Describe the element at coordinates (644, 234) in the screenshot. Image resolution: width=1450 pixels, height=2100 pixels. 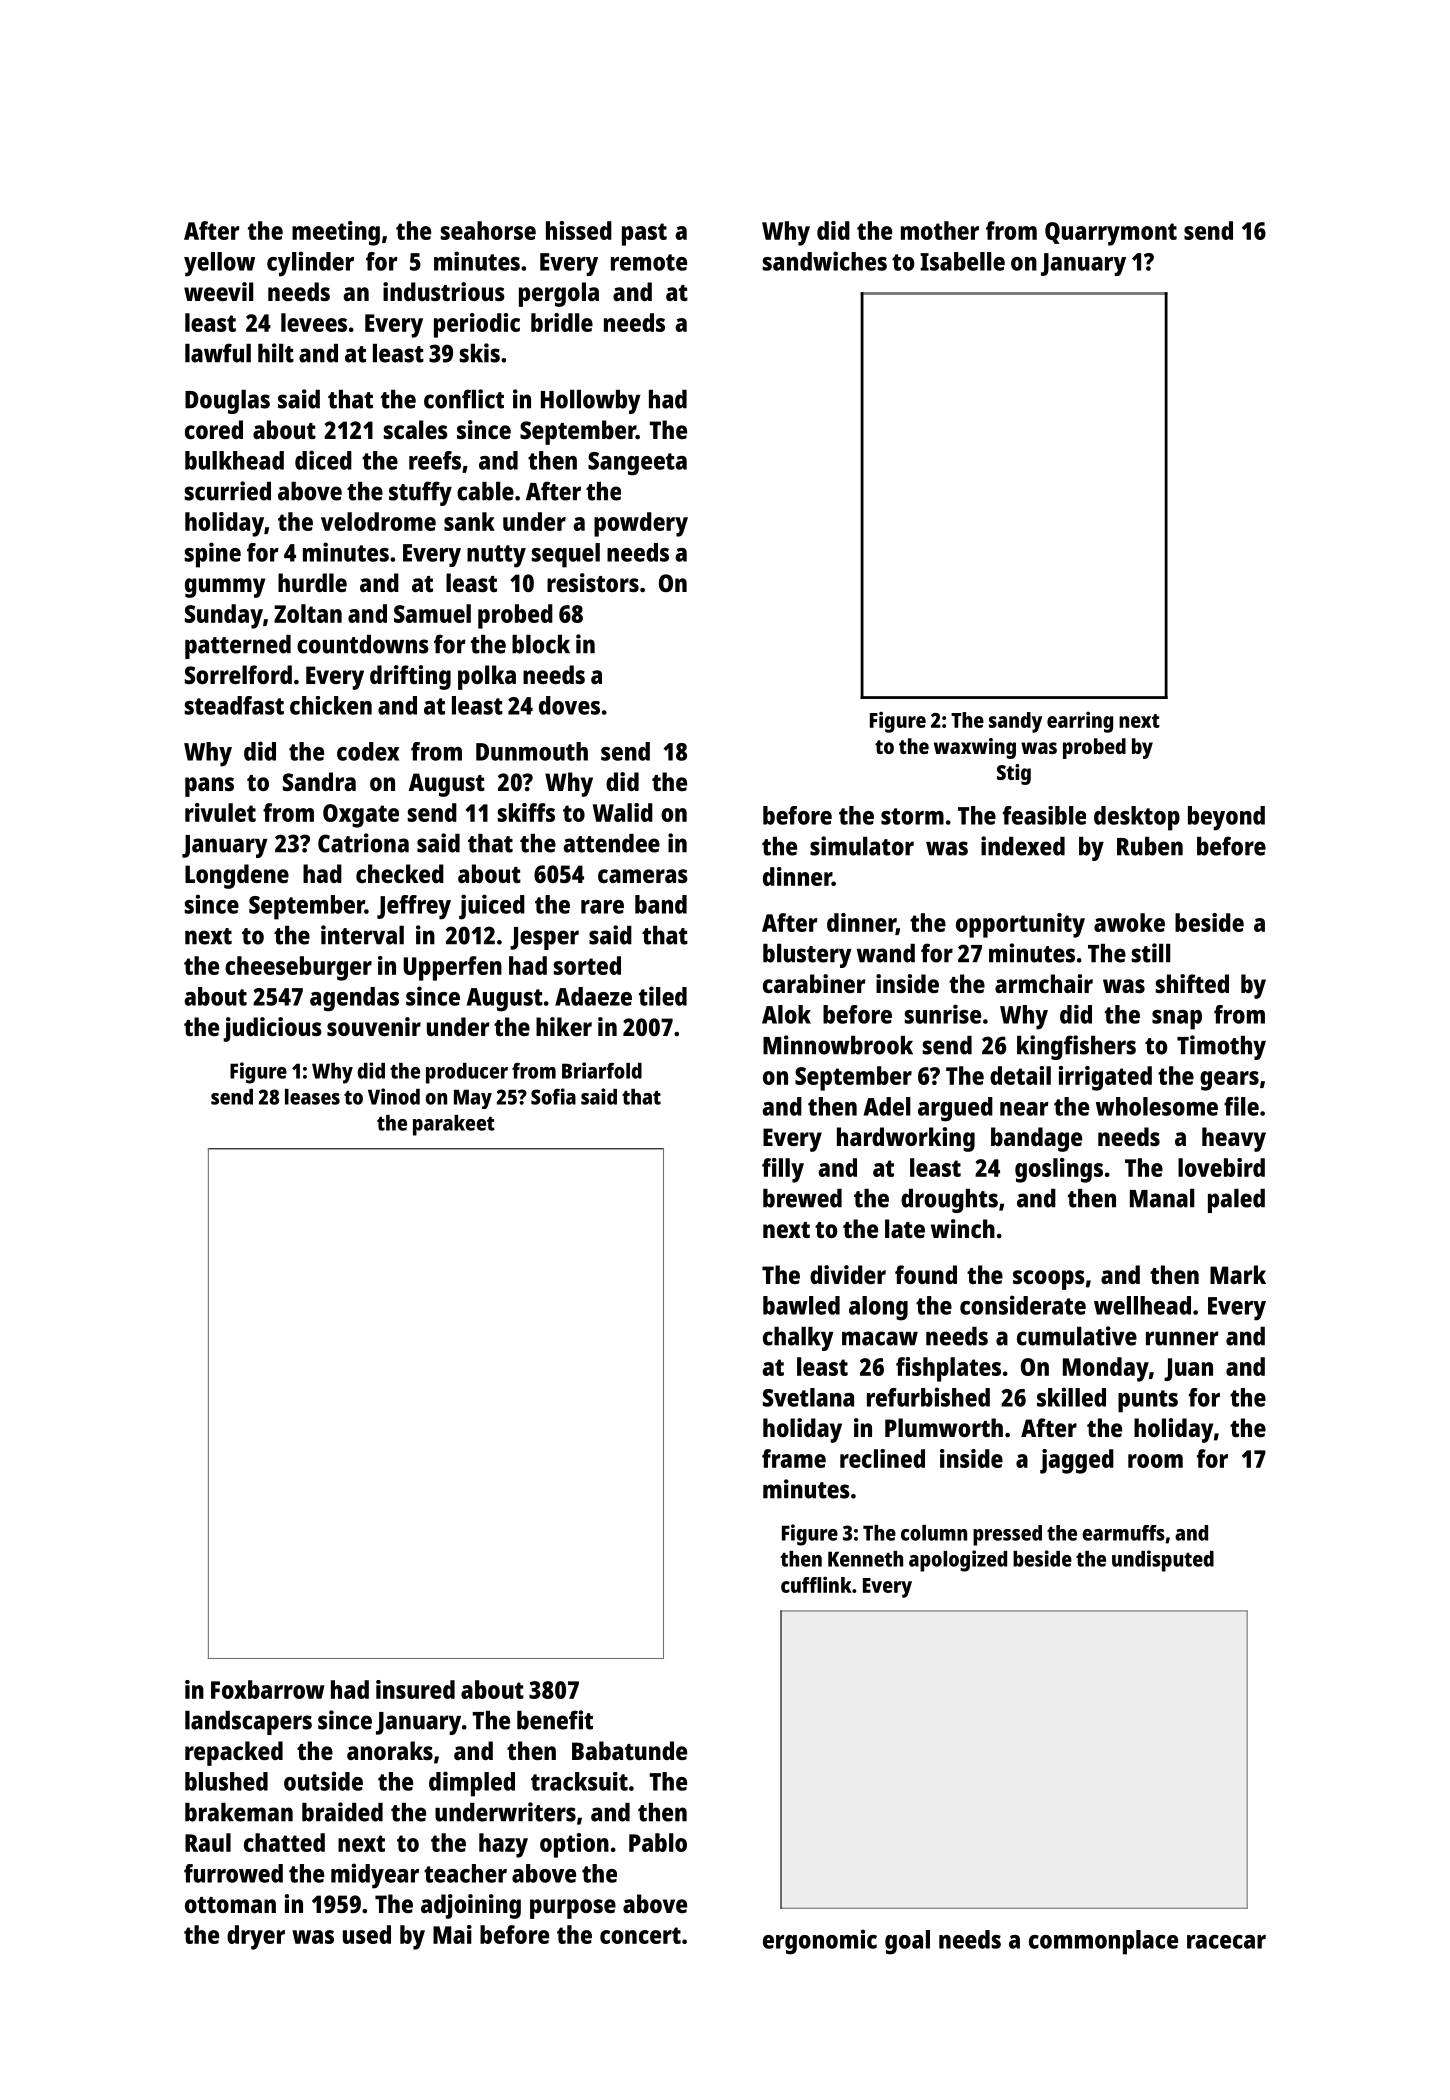
I see `past` at that location.
